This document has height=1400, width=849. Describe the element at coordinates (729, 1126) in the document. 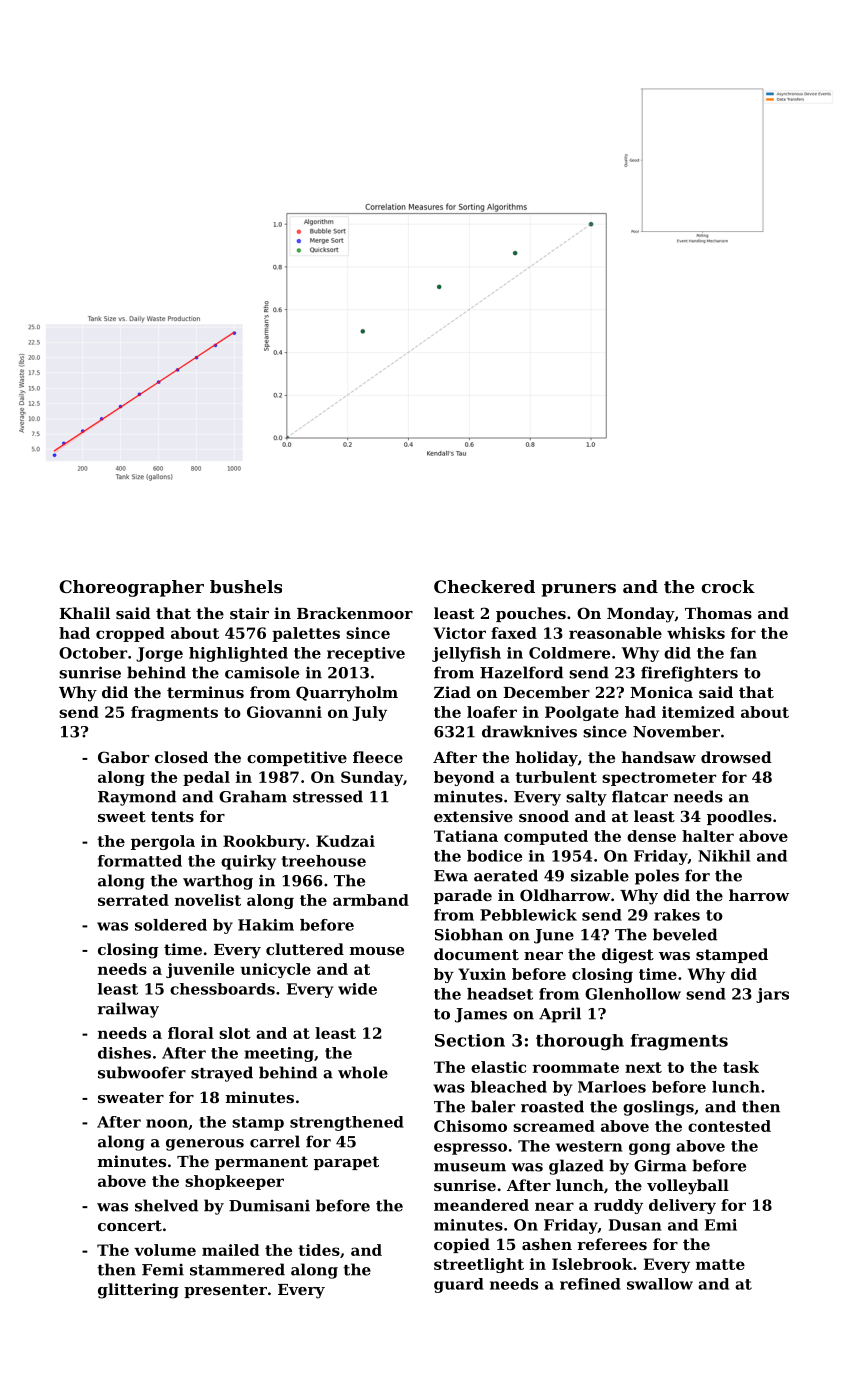

I see `contested` at that location.
